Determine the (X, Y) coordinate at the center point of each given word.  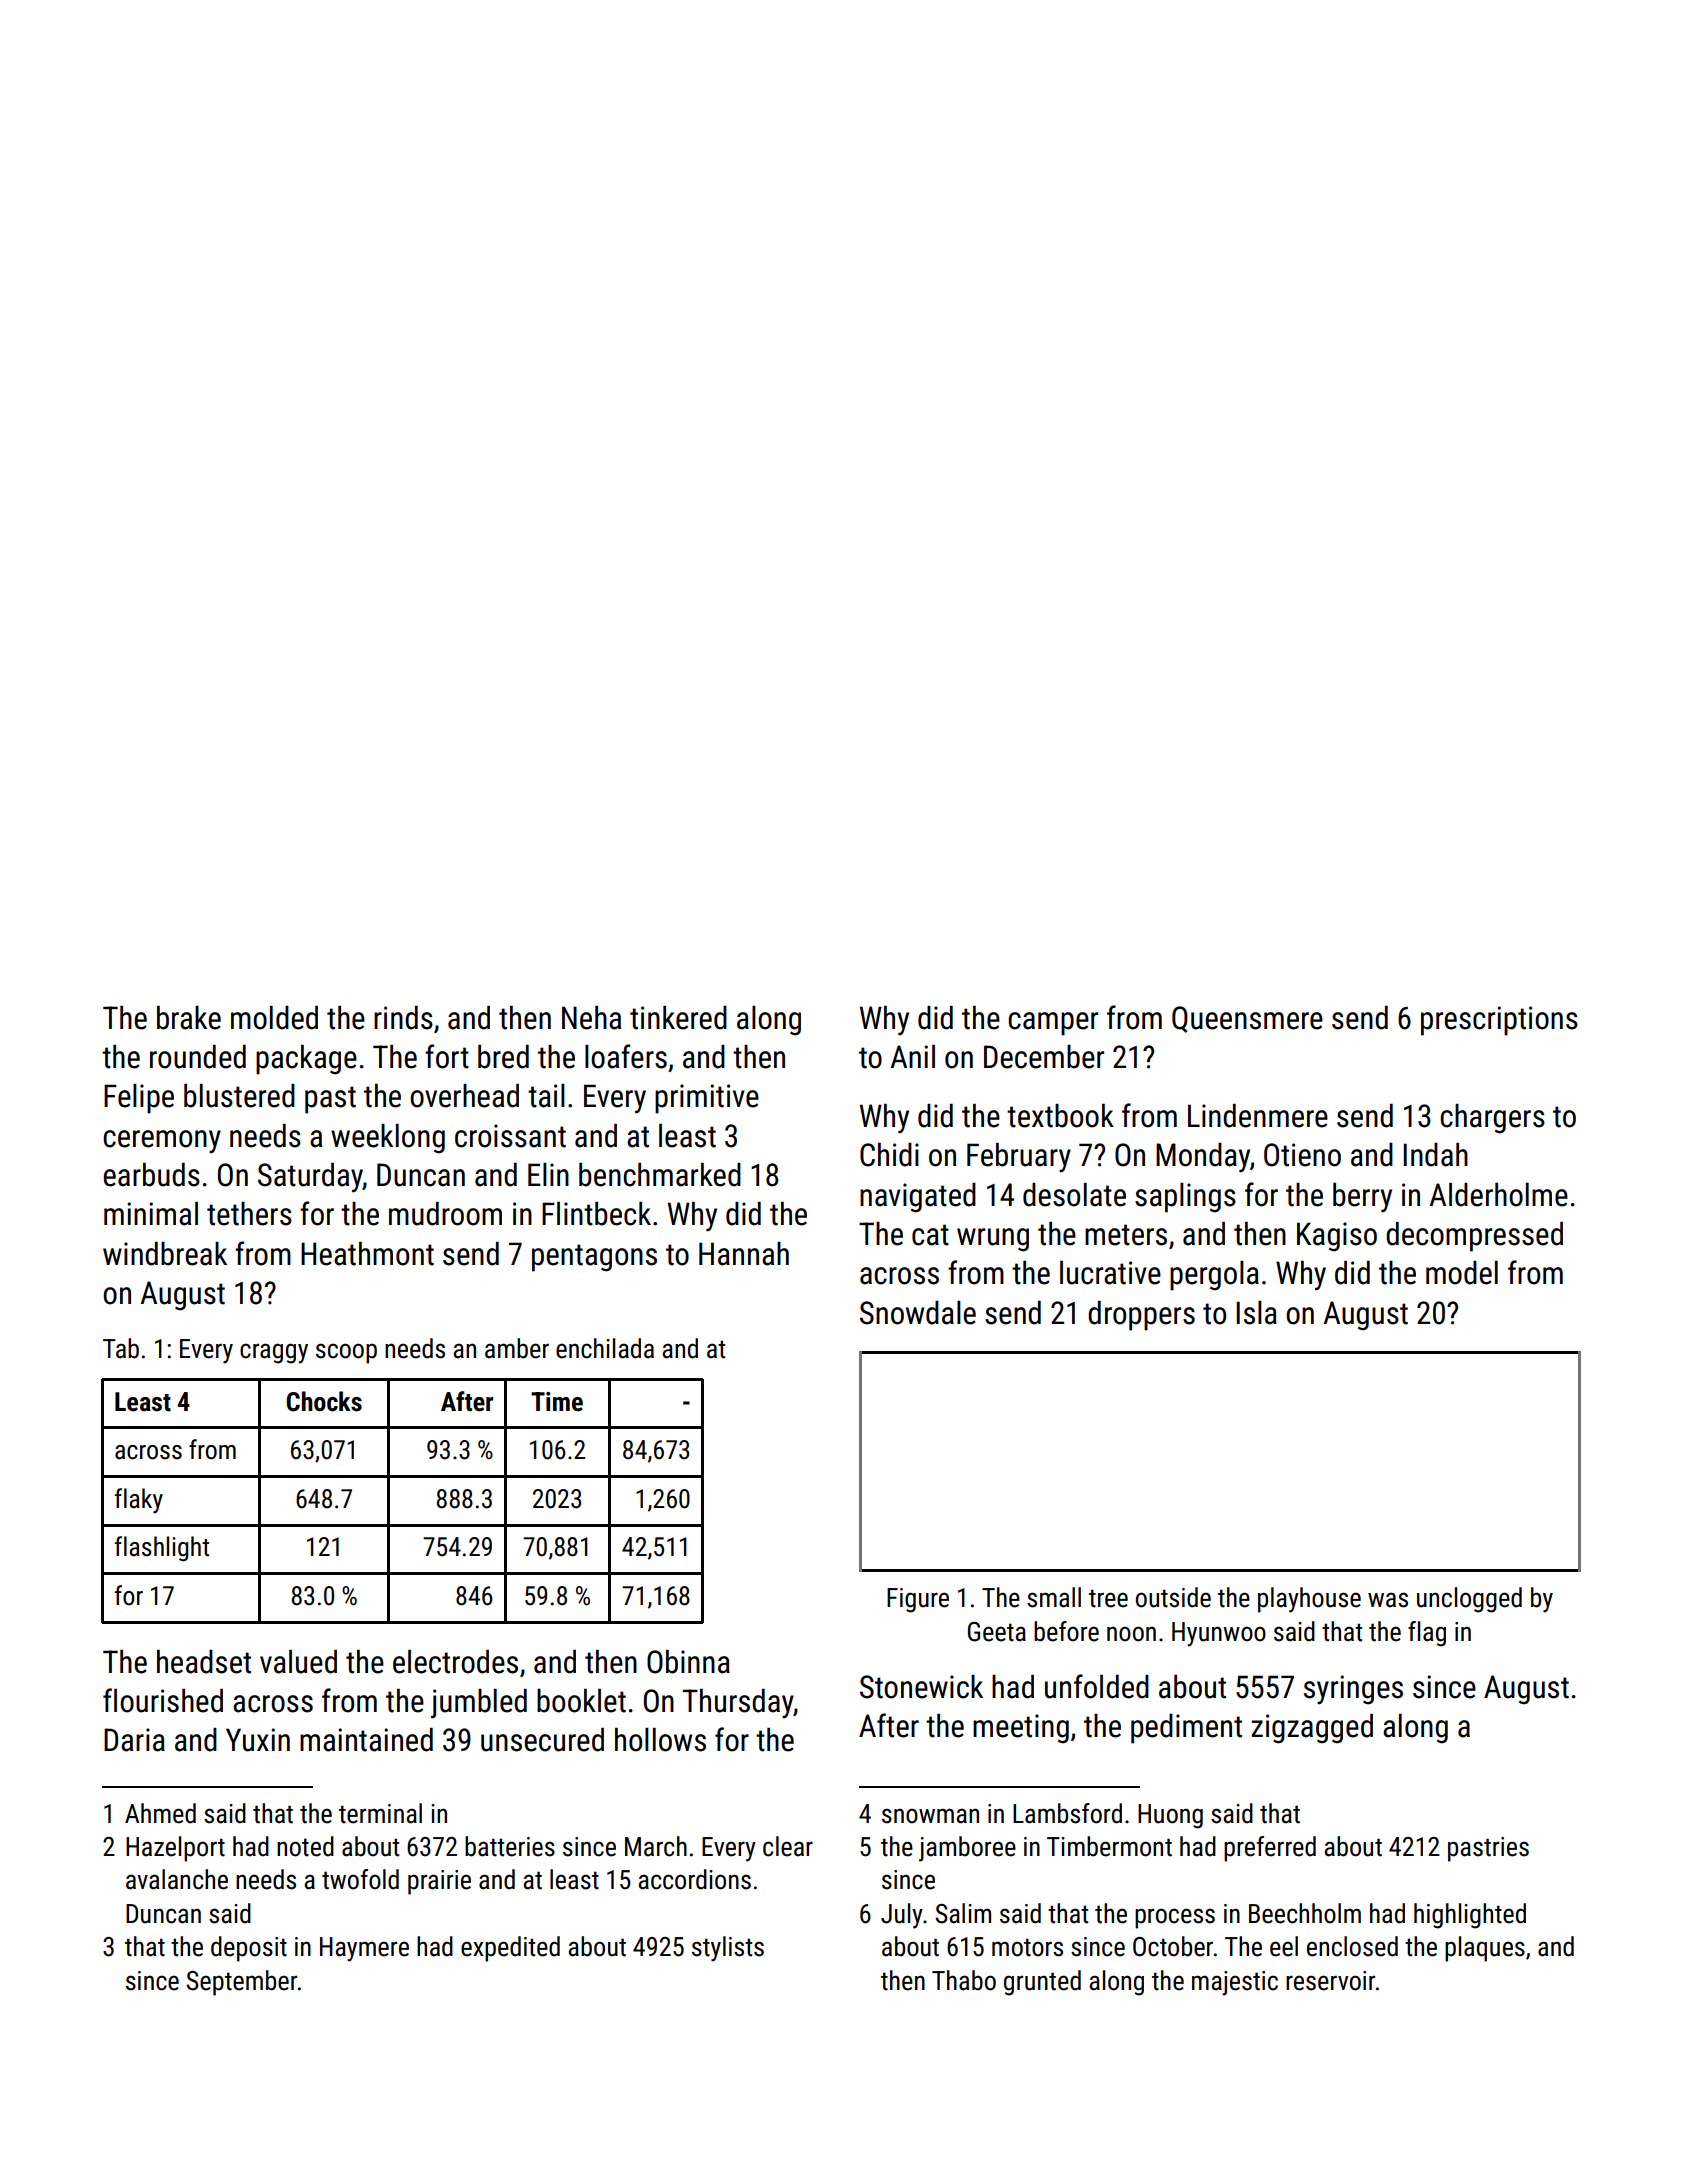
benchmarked (660, 1175)
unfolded (1097, 1686)
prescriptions (1499, 1021)
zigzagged (1312, 1729)
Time (557, 1402)
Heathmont (367, 1254)
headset (204, 1662)
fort (447, 1056)
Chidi (889, 1155)
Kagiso (1337, 1237)
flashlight (162, 1549)
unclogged (1469, 1600)
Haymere (364, 1949)
